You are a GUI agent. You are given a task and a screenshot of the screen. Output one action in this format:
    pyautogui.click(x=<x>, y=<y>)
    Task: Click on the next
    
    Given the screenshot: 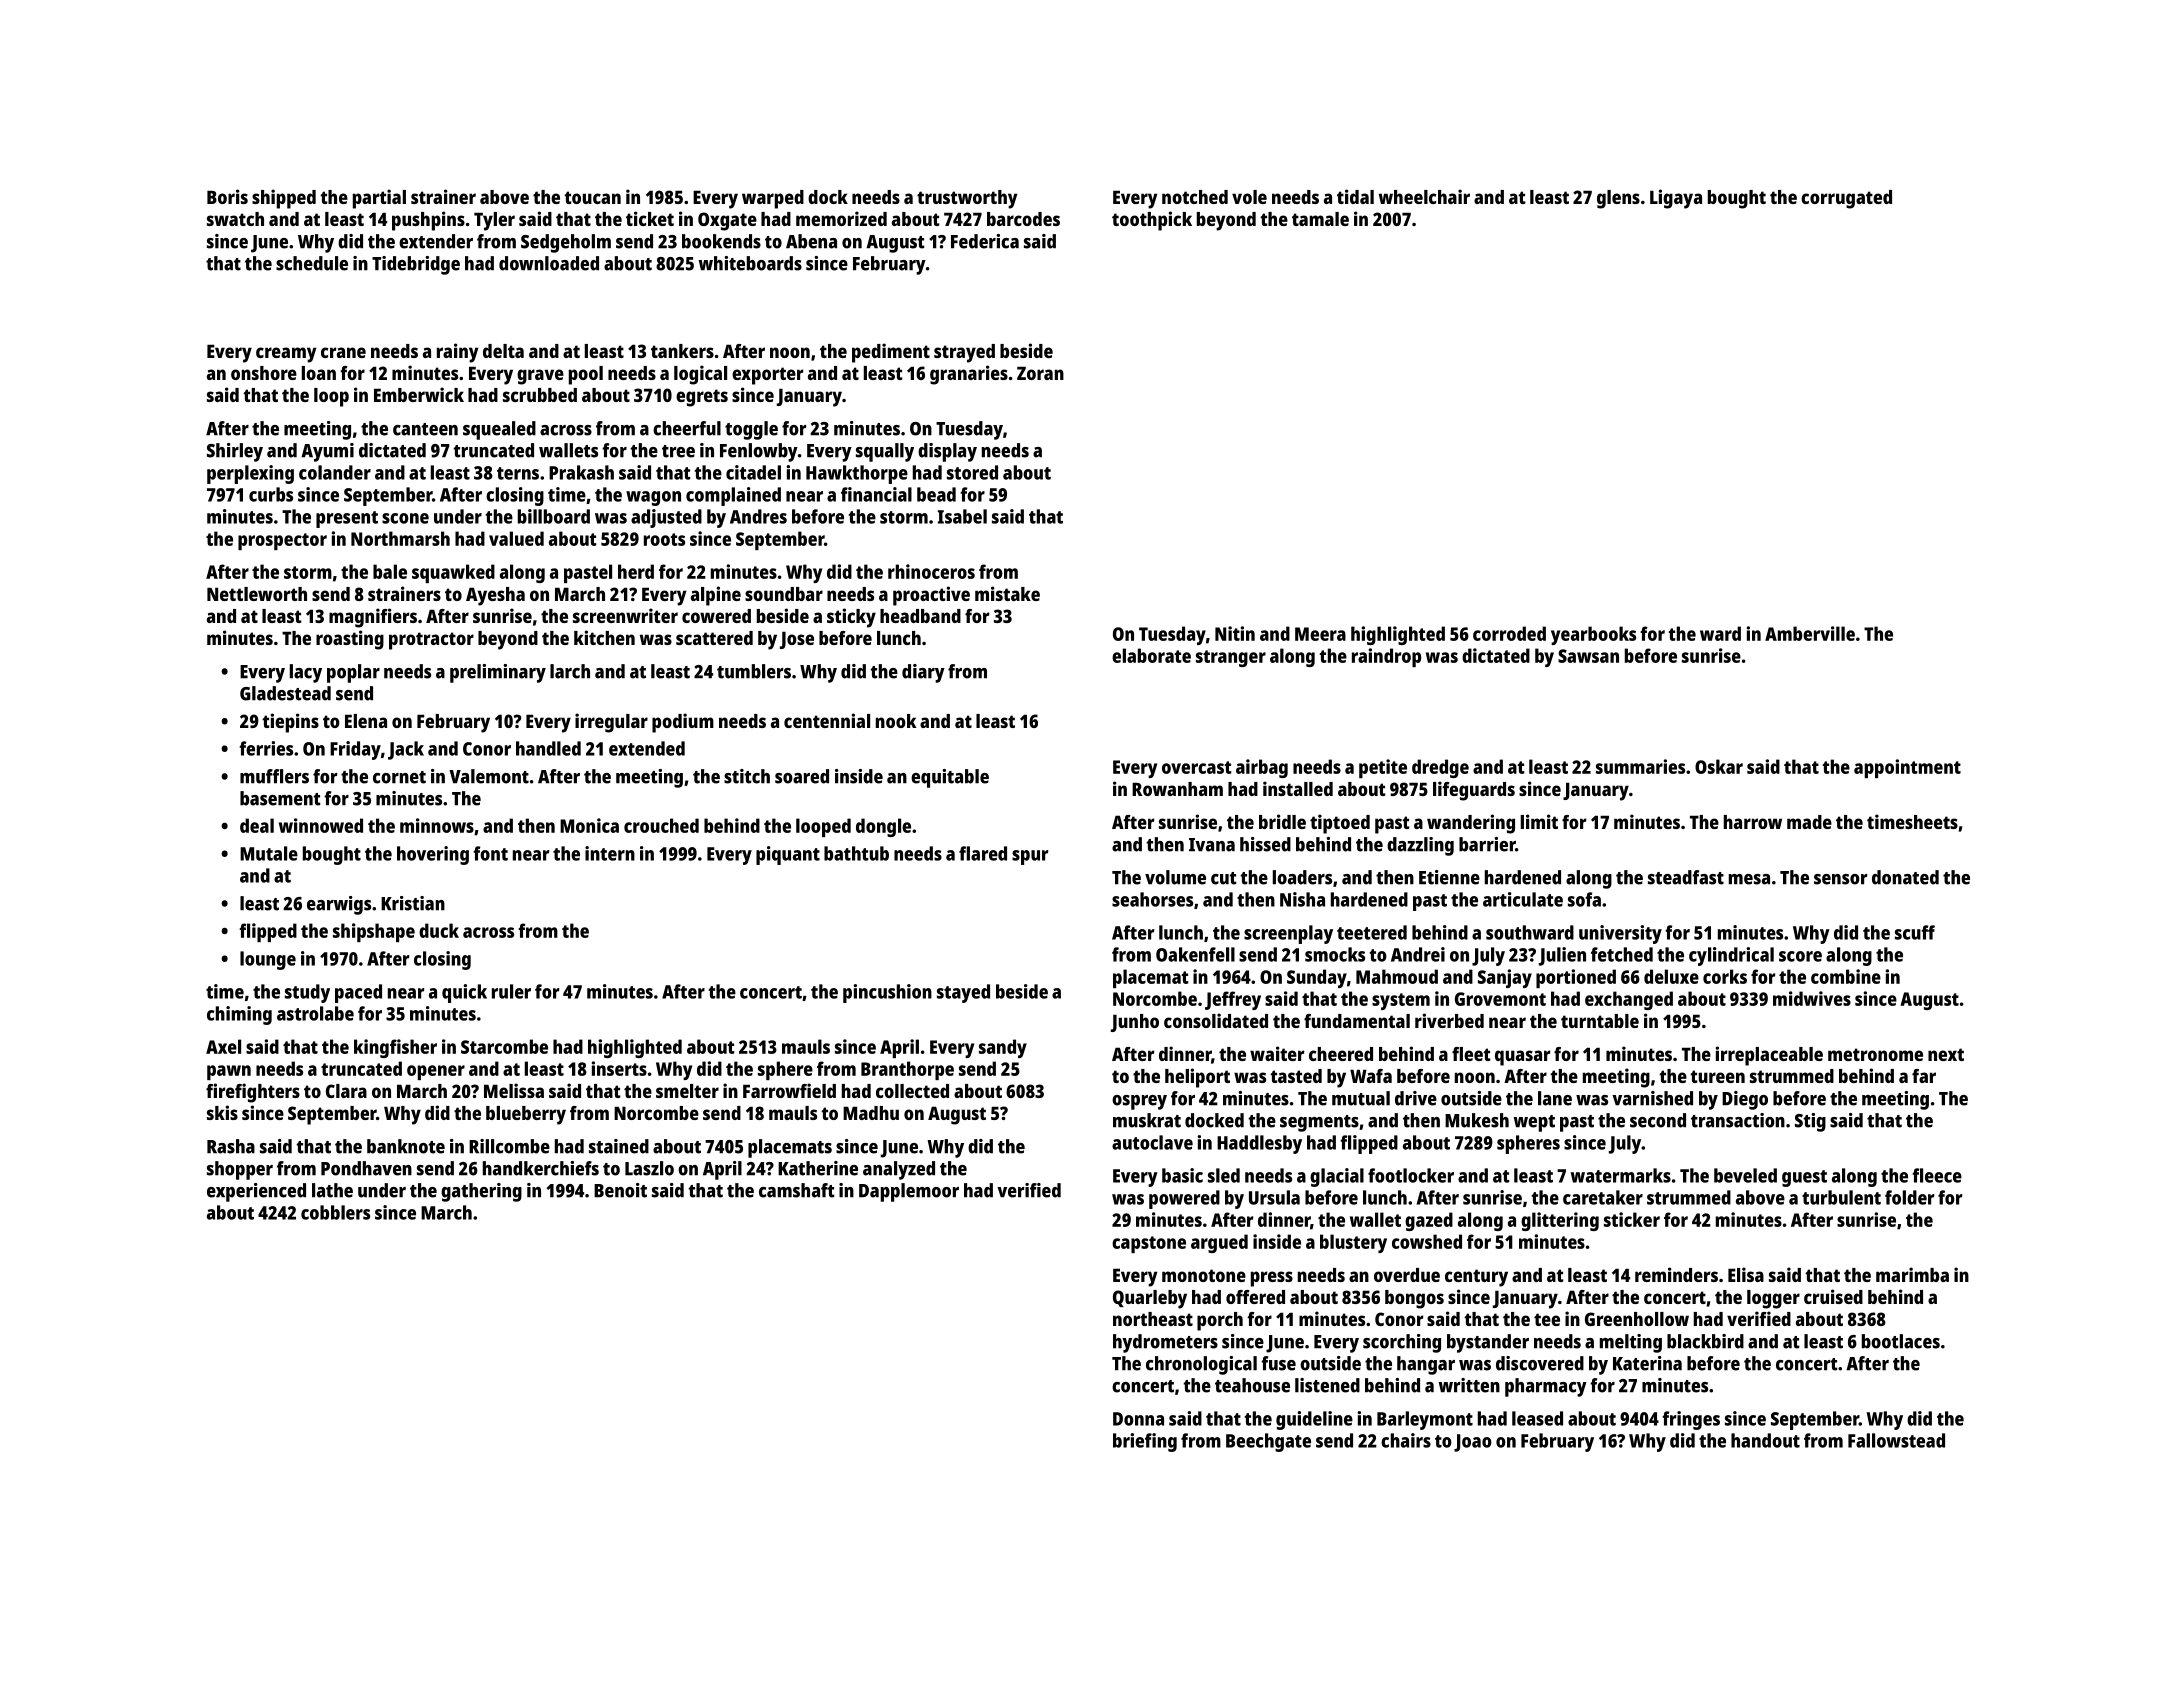 What is the action you would take?
    pyautogui.click(x=1946, y=1054)
